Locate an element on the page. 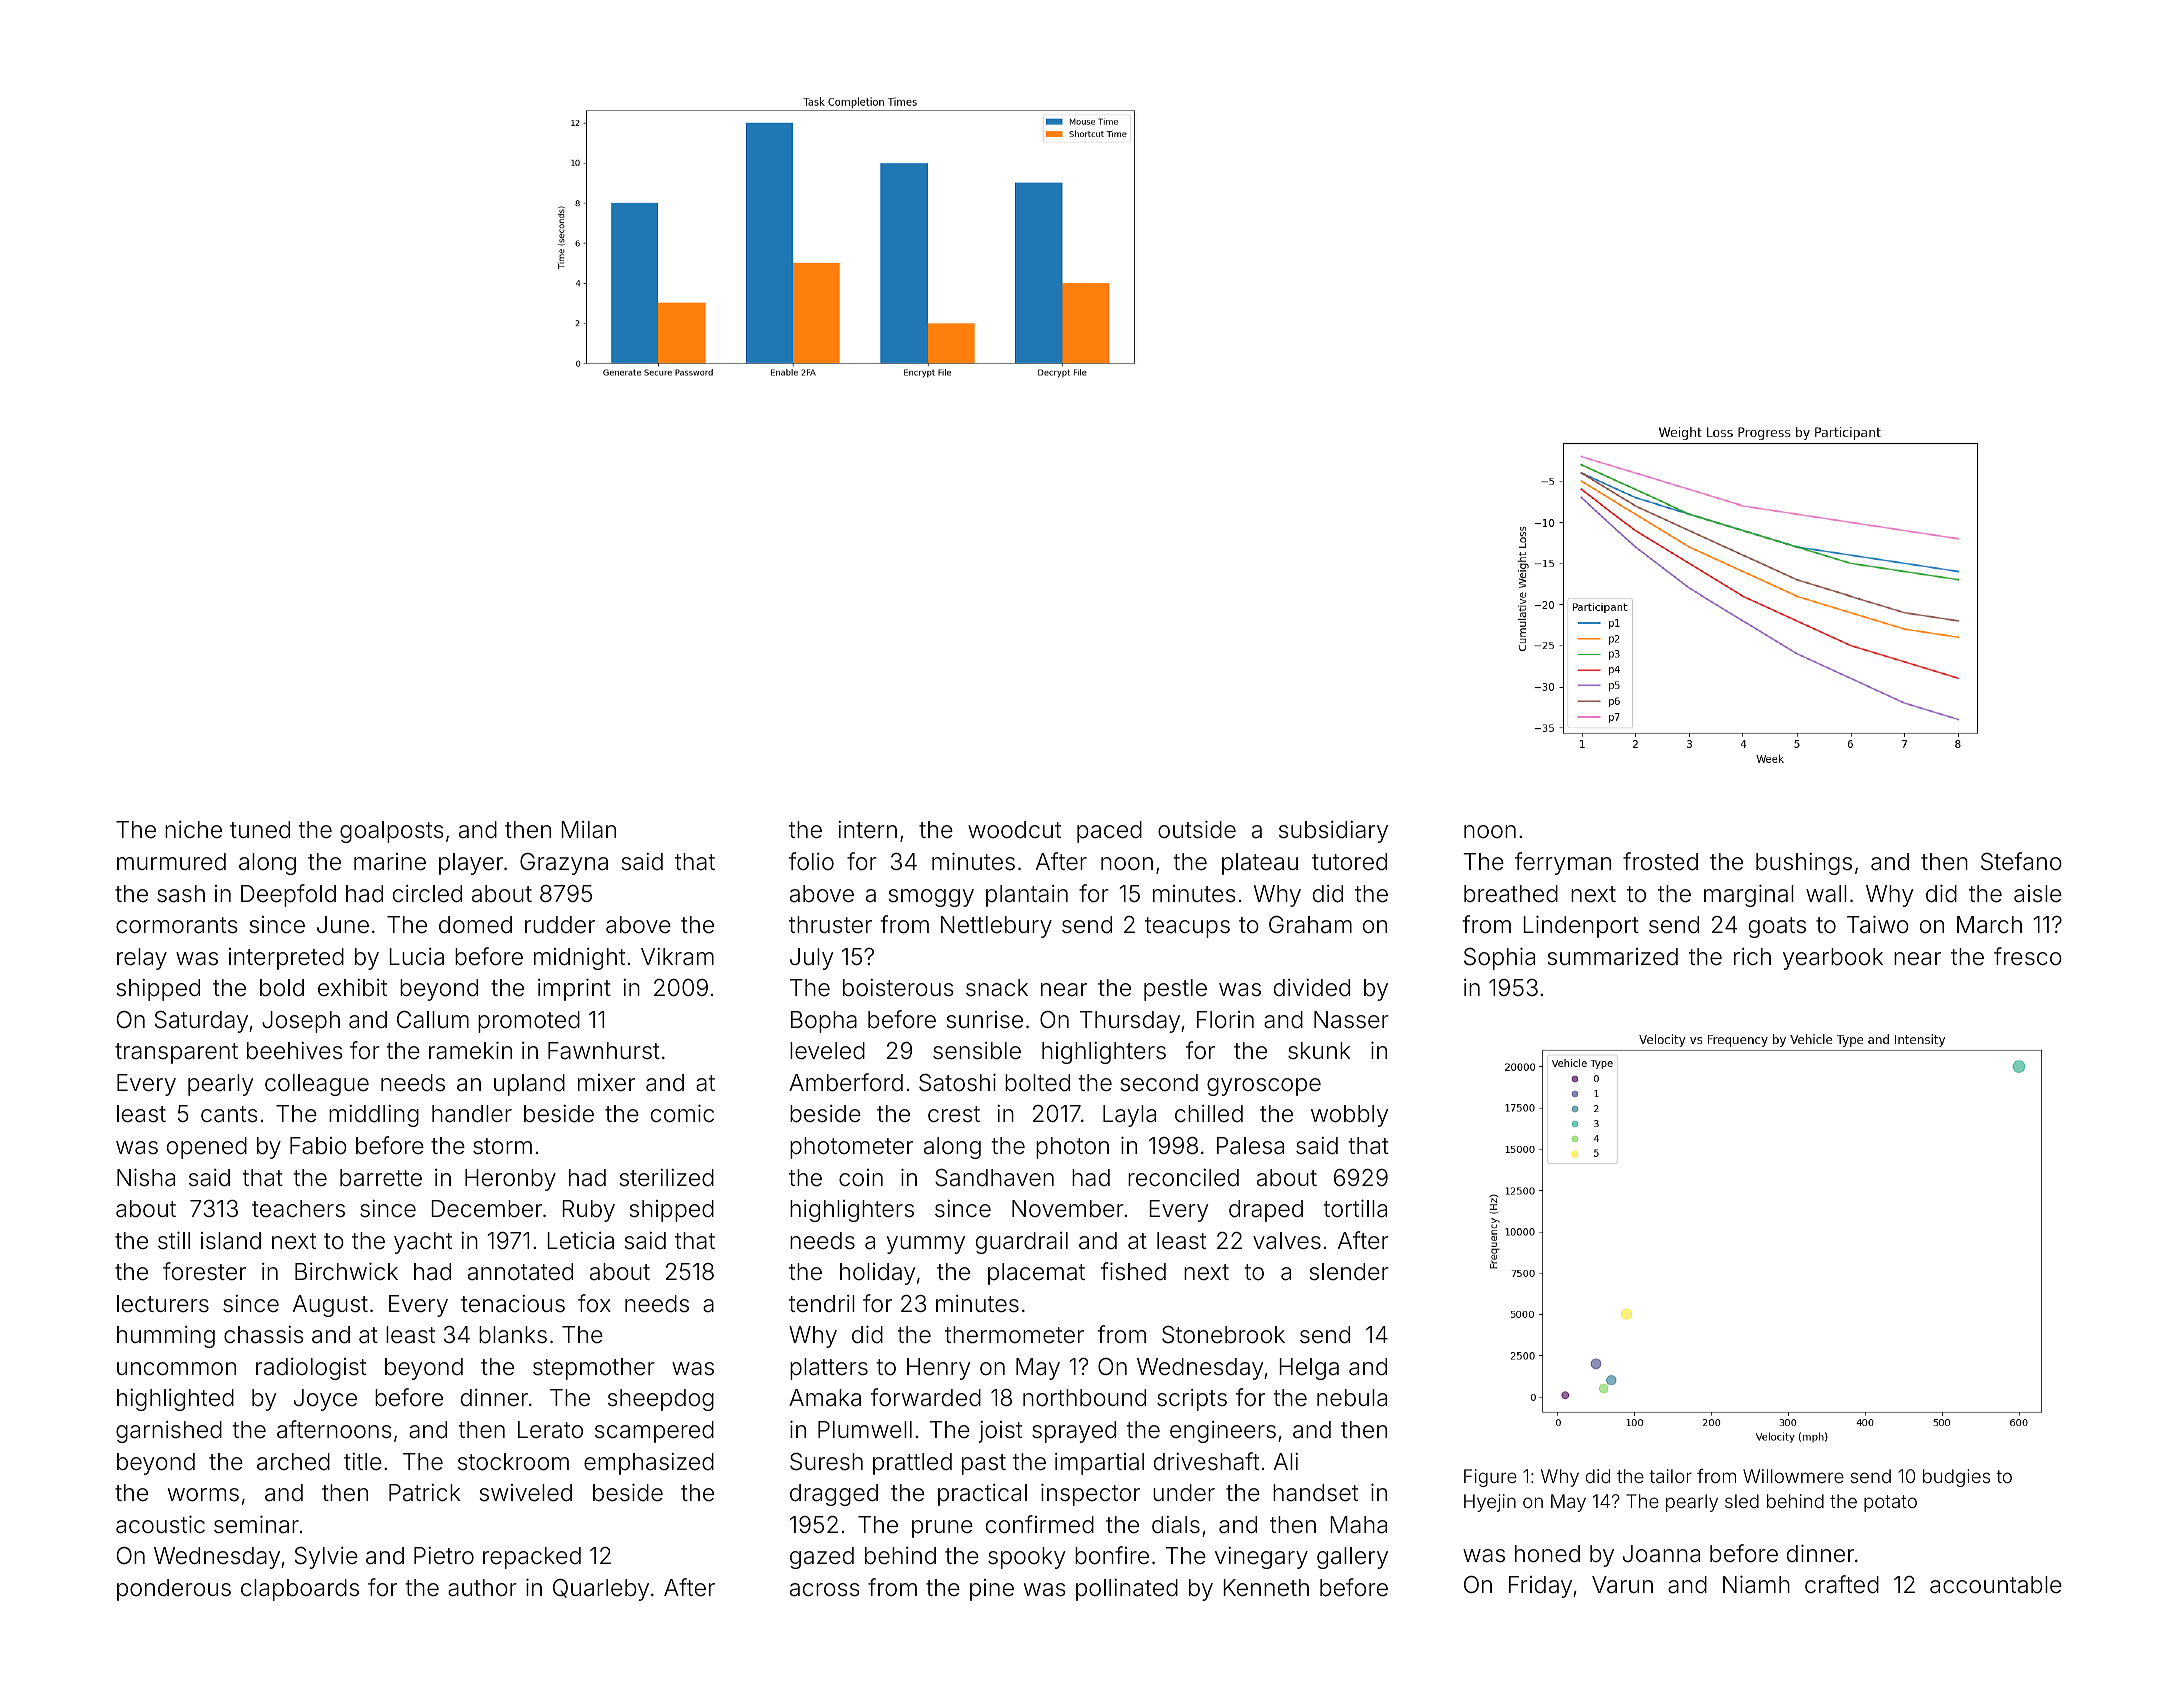 Image resolution: width=2178 pixels, height=1683 pixels. murmured is located at coordinates (171, 861).
